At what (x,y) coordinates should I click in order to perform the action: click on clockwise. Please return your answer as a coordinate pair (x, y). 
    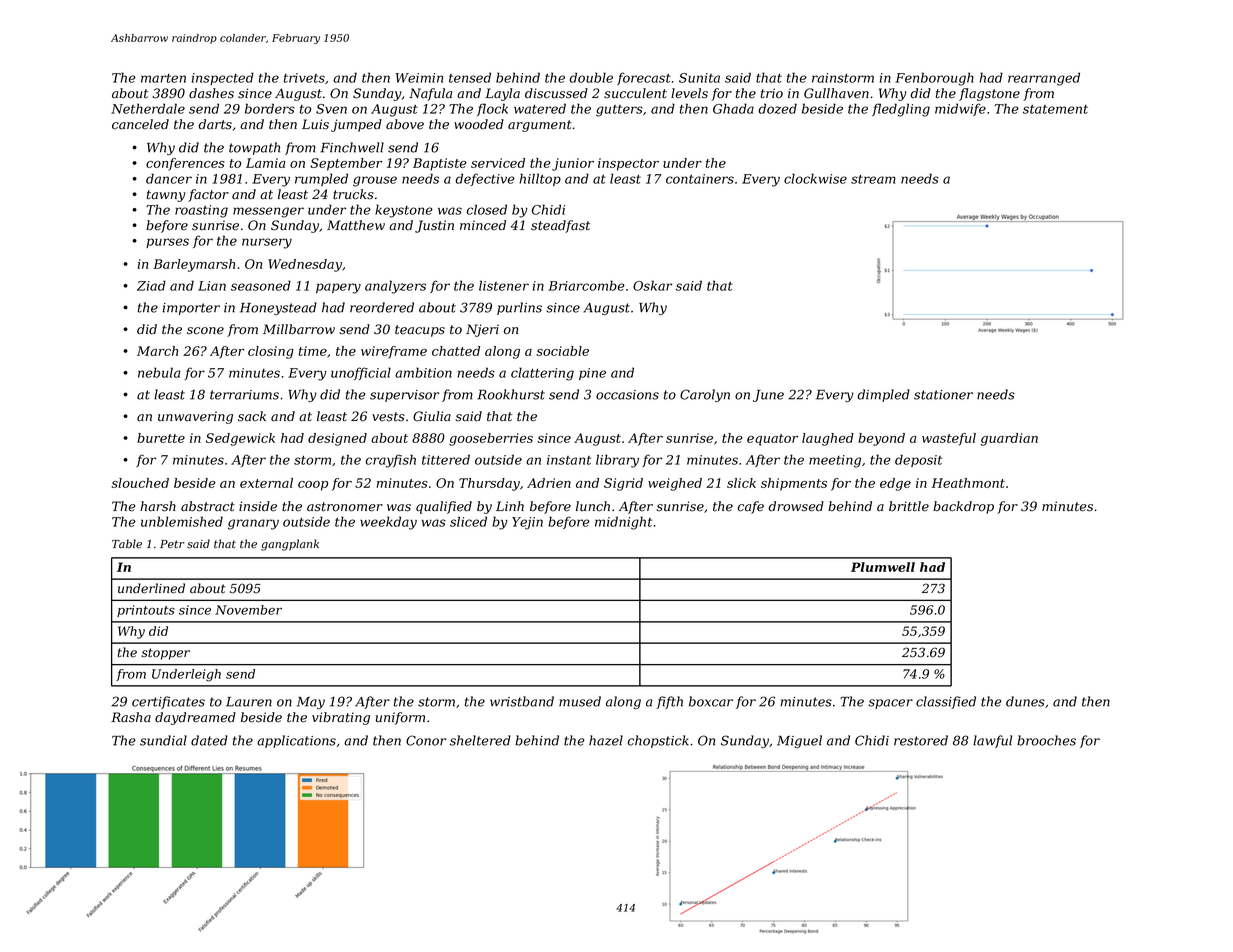
    Looking at the image, I should click on (815, 178).
